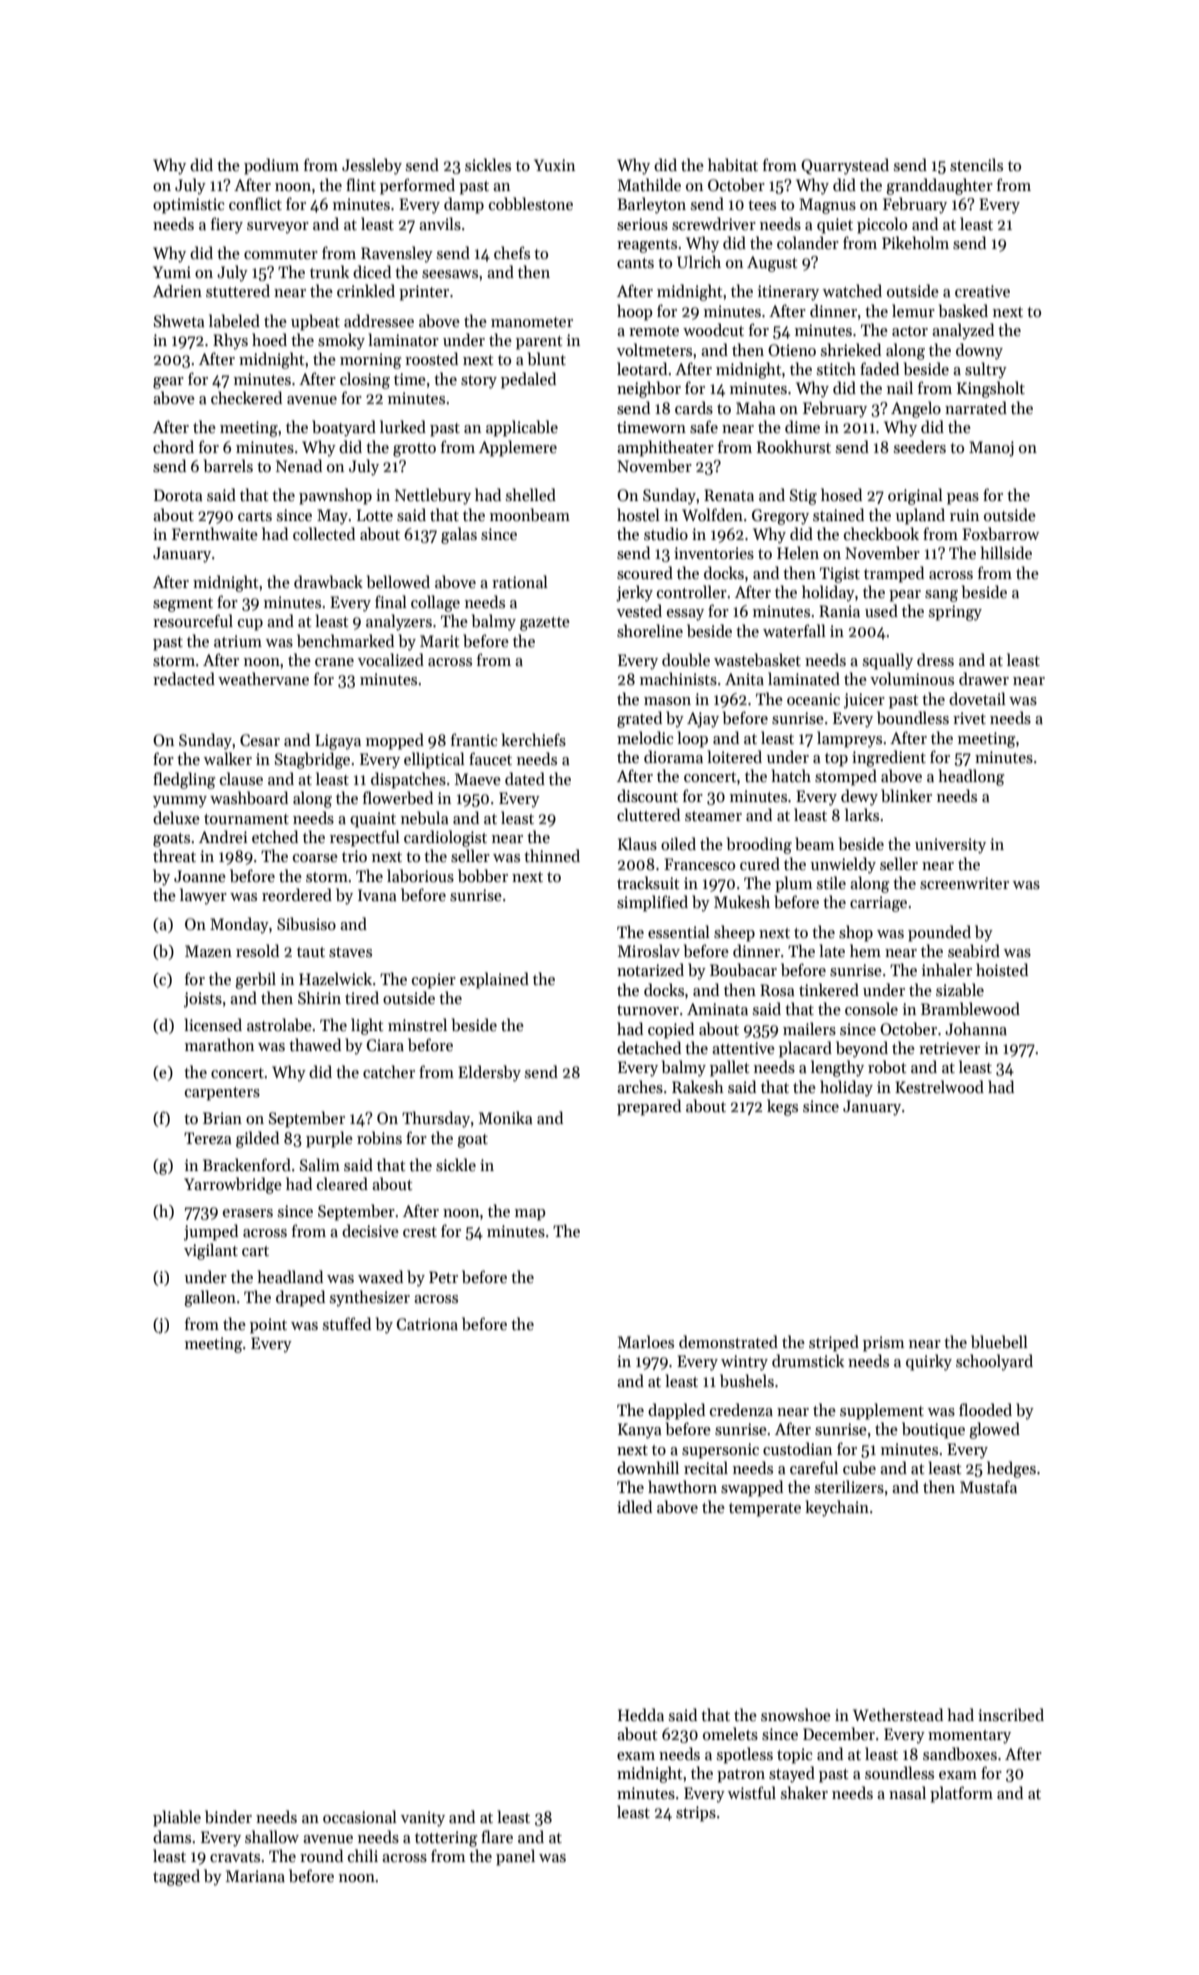 Image resolution: width=1199 pixels, height=1975 pixels. What do you see at coordinates (554, 165) in the screenshot?
I see `Yuxin` at bounding box center [554, 165].
